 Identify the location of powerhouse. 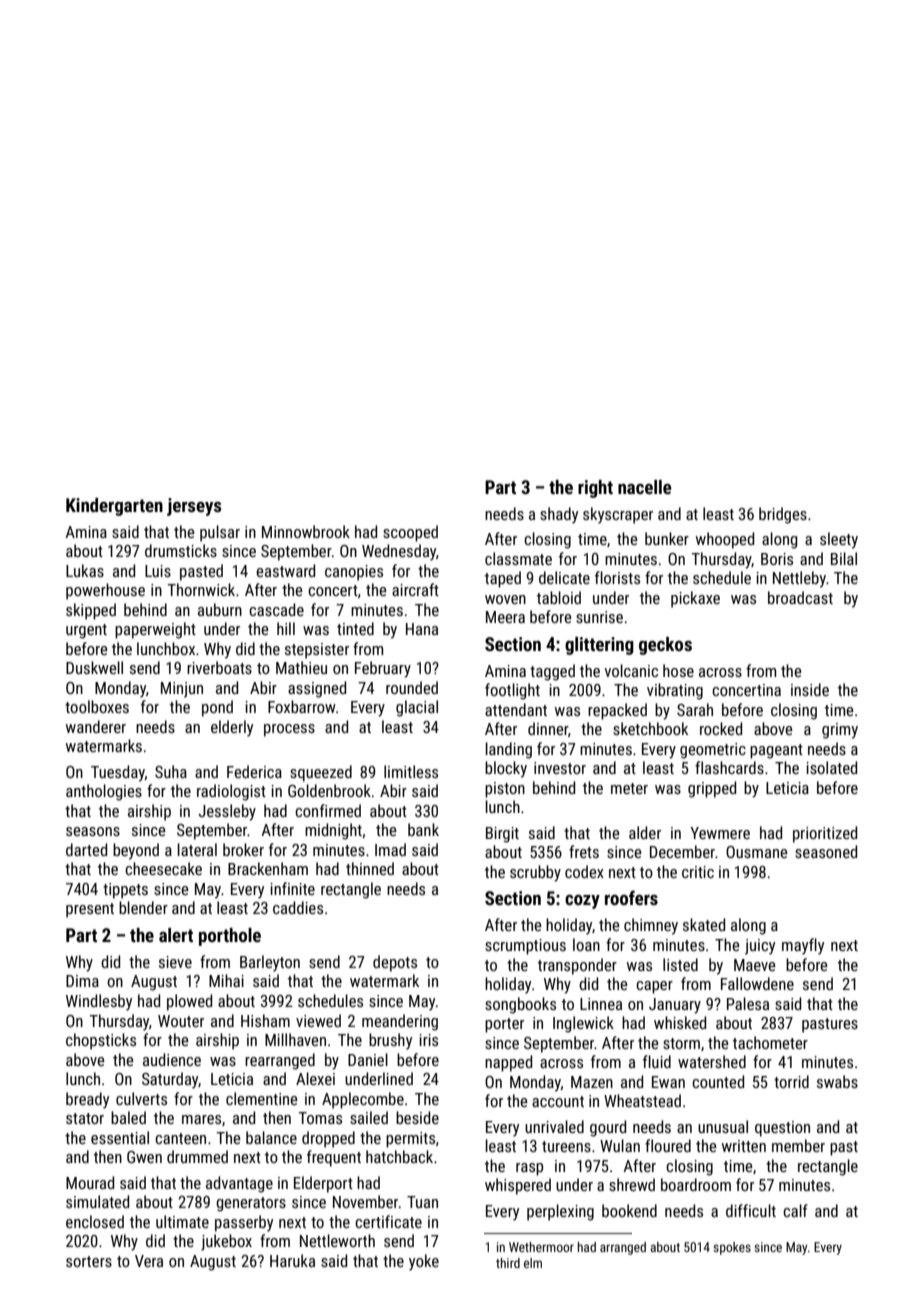
(105, 591).
